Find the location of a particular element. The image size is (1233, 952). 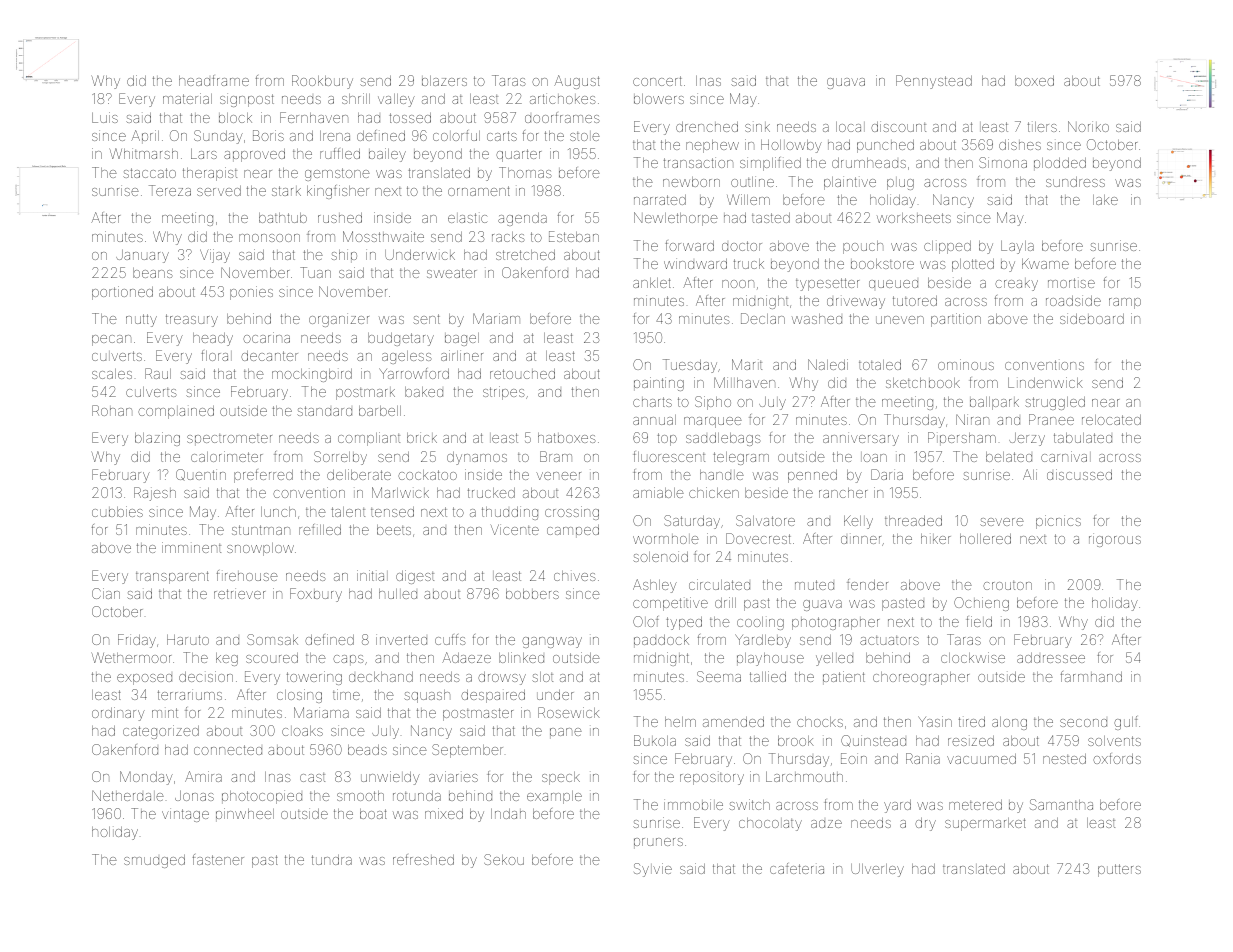

Lindenwick is located at coordinates (1045, 382).
